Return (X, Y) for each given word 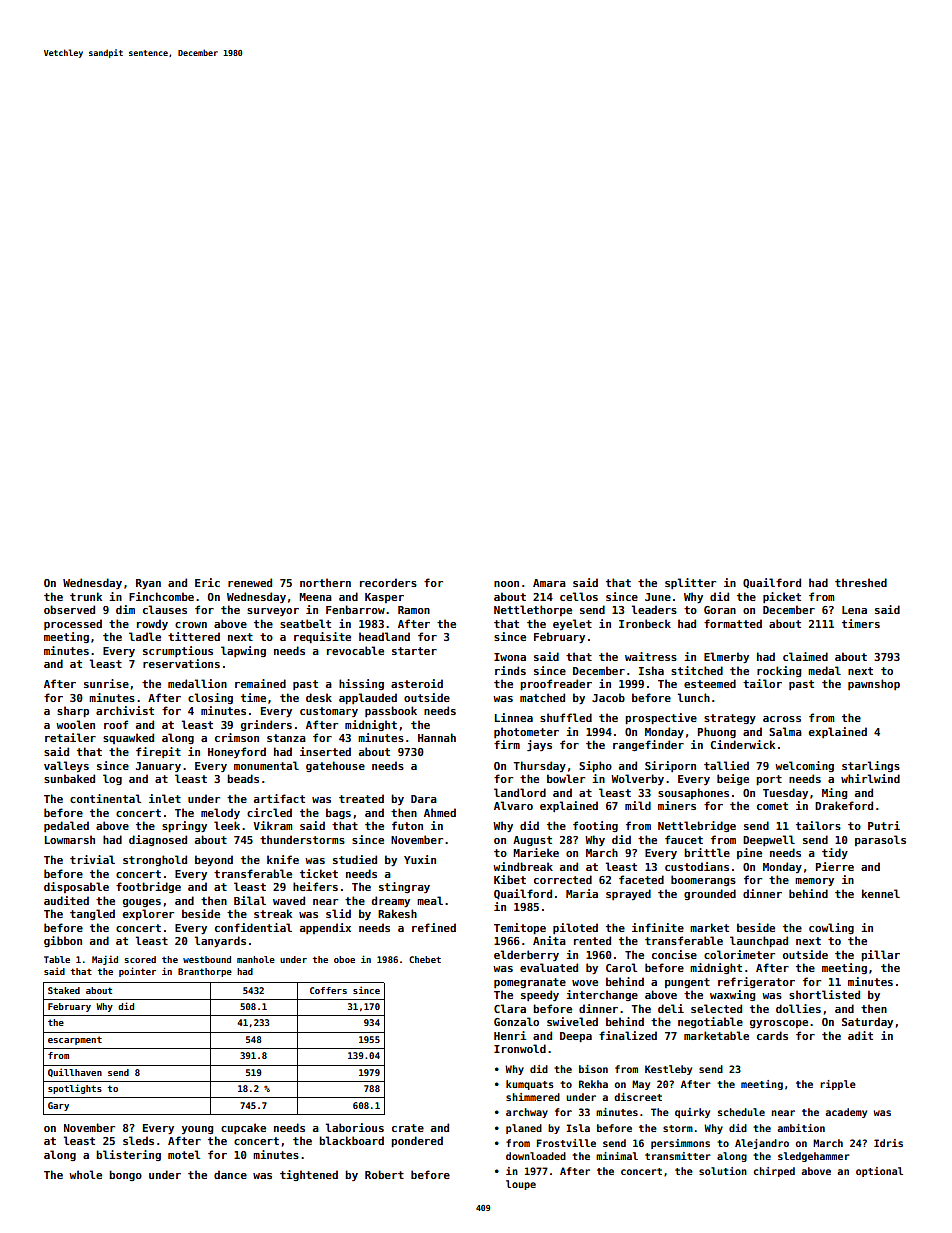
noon (506, 584)
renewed (250, 582)
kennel (881, 893)
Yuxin (420, 859)
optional (879, 1172)
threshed (861, 582)
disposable (76, 887)
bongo (125, 1175)
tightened (309, 1175)
